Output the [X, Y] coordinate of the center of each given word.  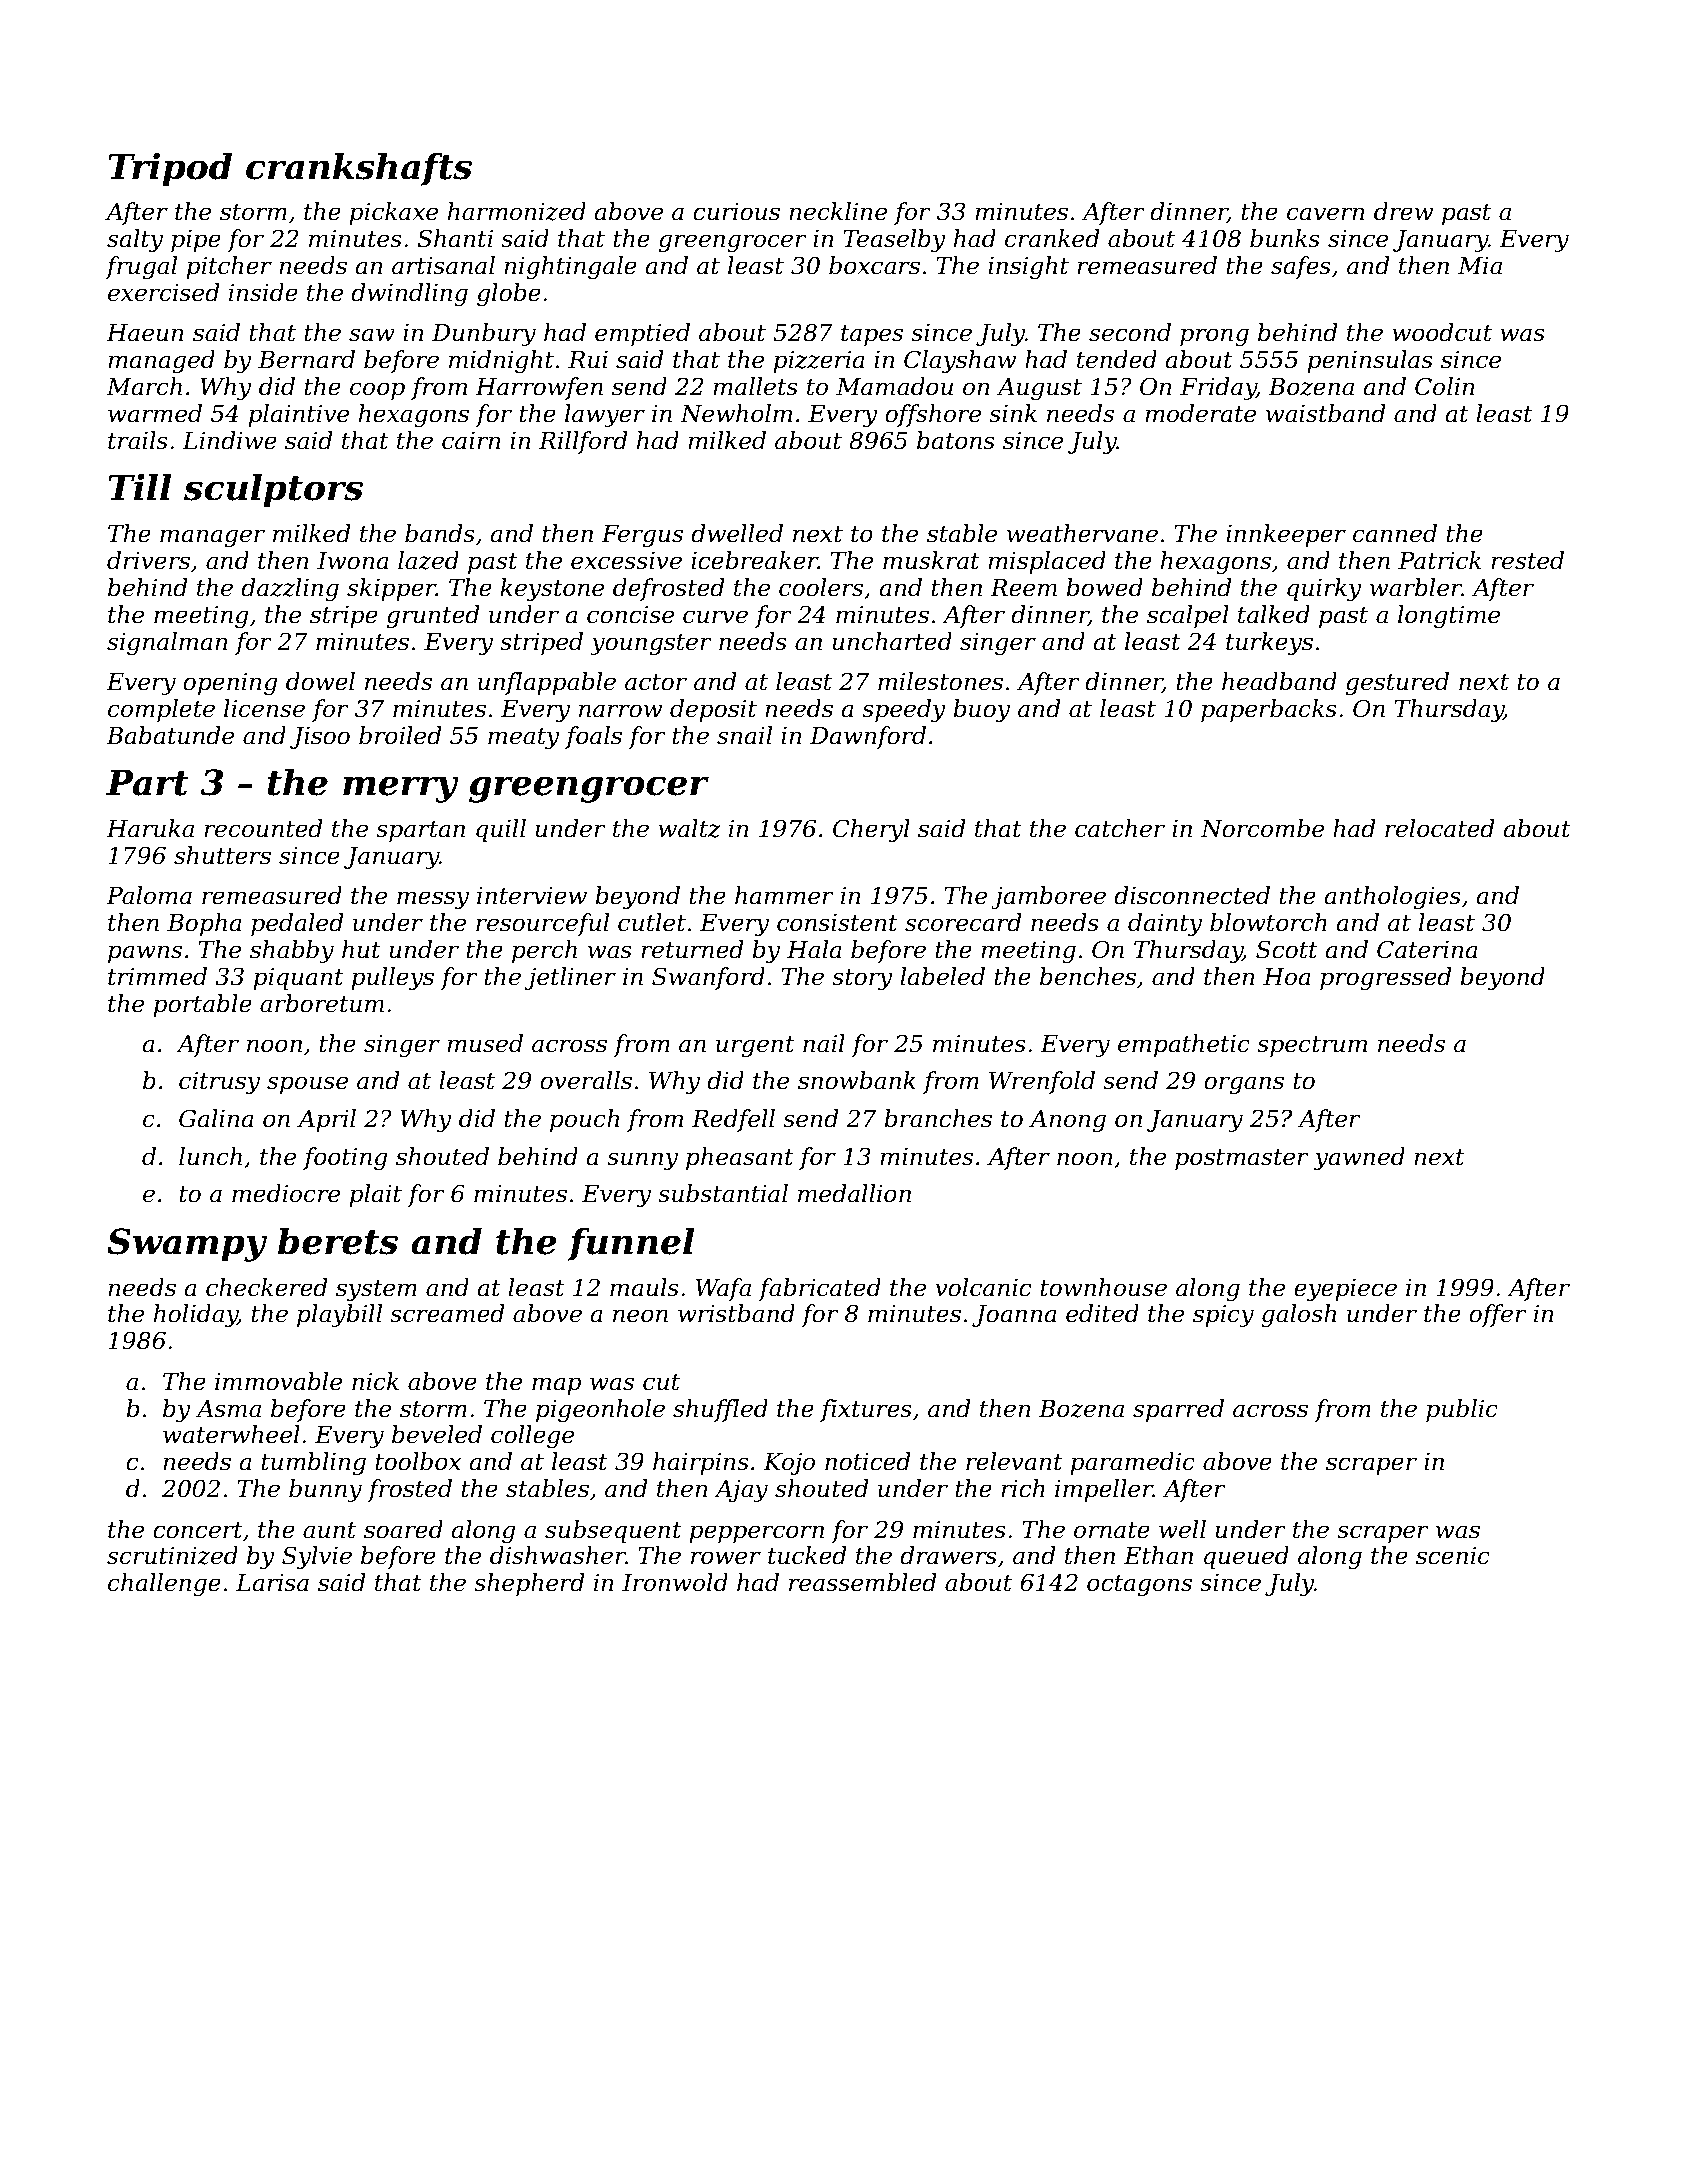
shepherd [529, 1584]
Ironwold [675, 1582]
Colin [1445, 386]
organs [1244, 1085]
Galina [216, 1118]
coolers [821, 587]
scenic [1453, 1556]
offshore [933, 415]
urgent [755, 1046]
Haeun [145, 333]
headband [1279, 681]
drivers [148, 560]
